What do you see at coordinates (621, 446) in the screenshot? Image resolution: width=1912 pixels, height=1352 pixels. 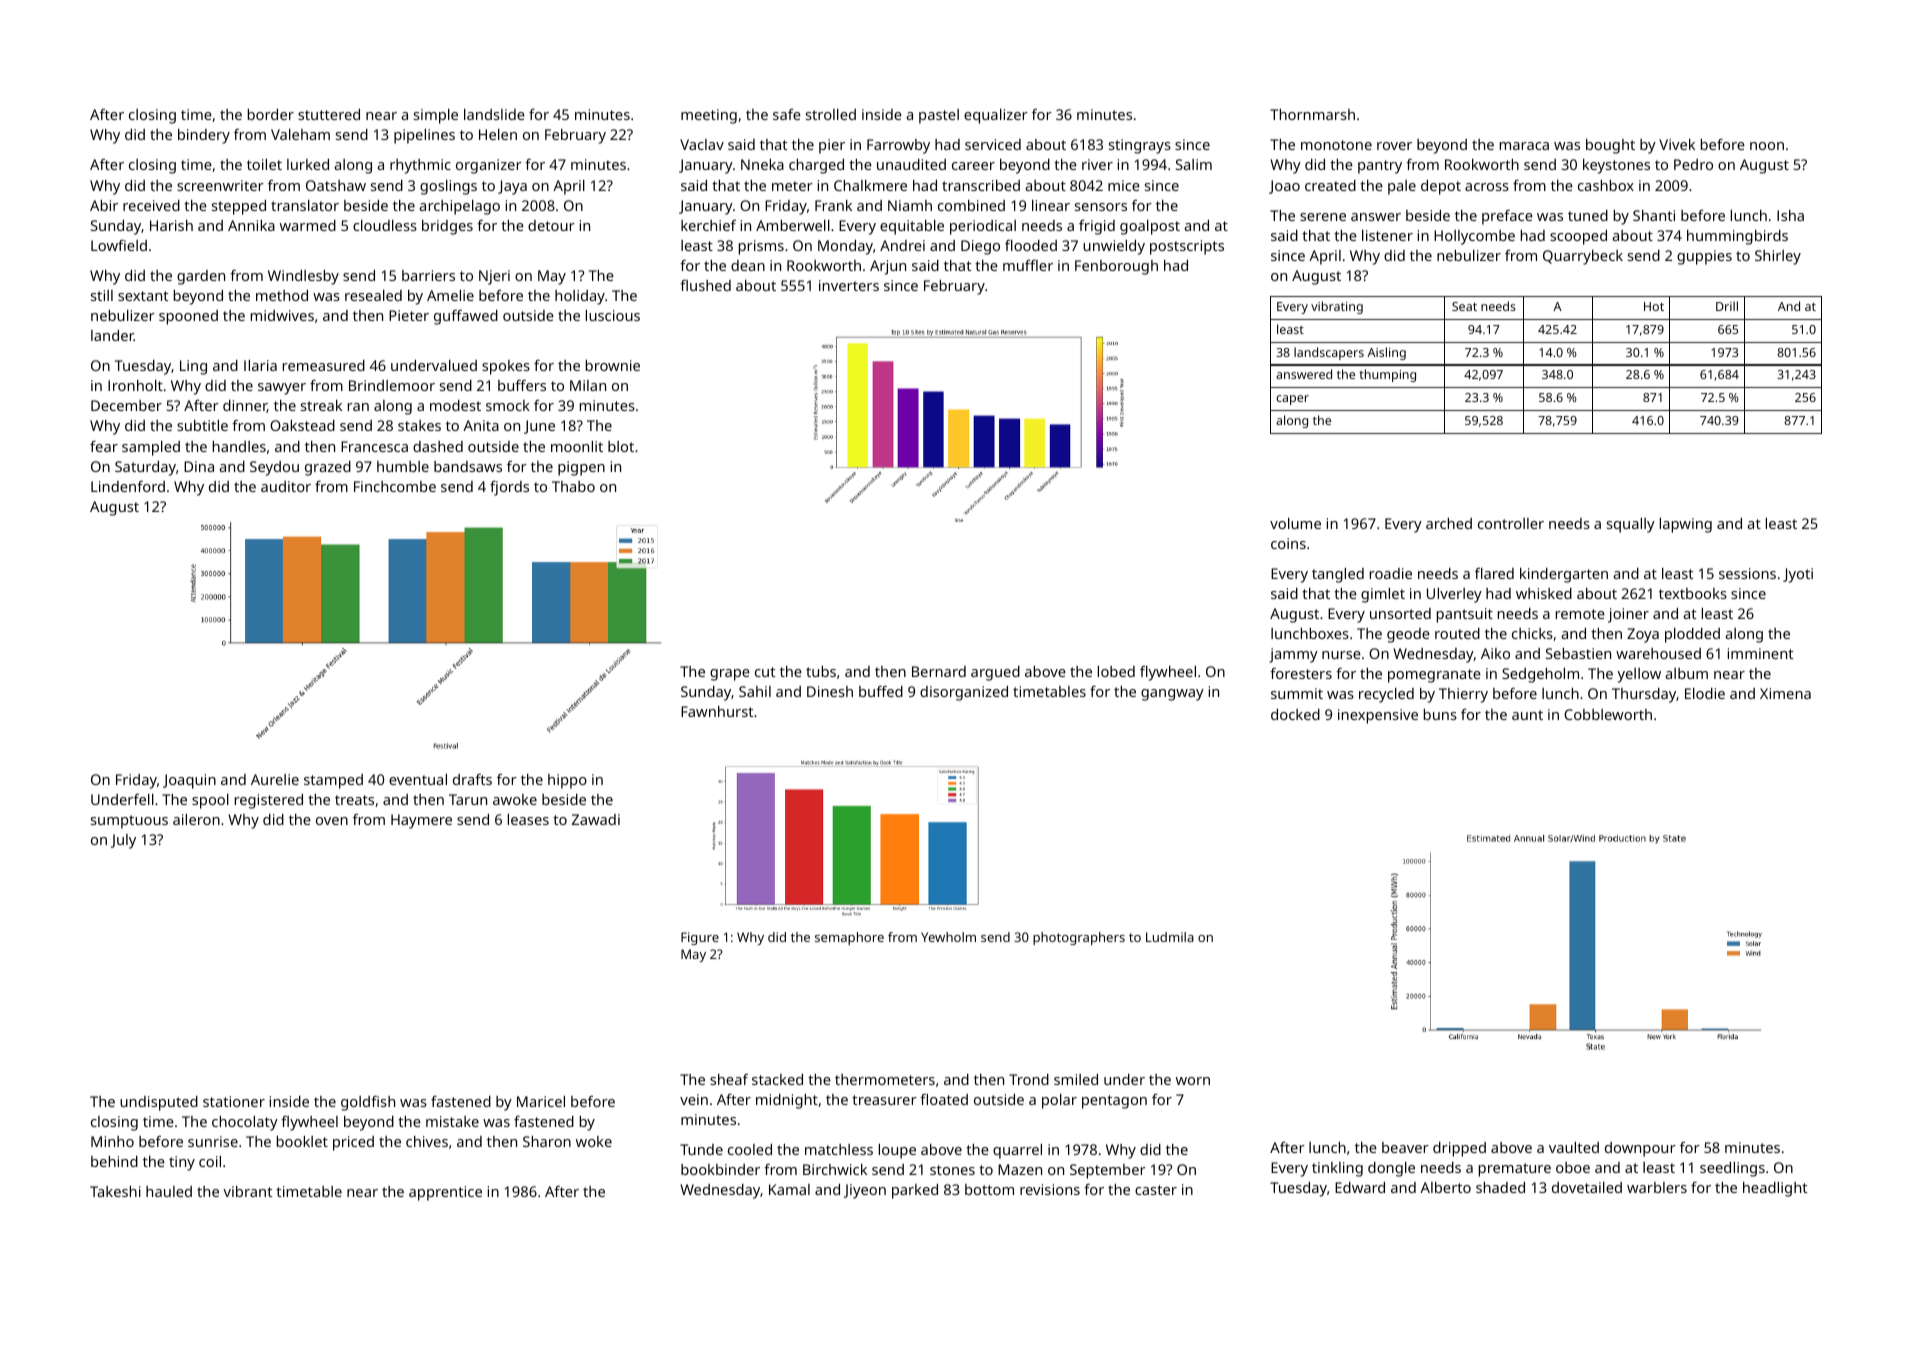 I see `blot` at bounding box center [621, 446].
